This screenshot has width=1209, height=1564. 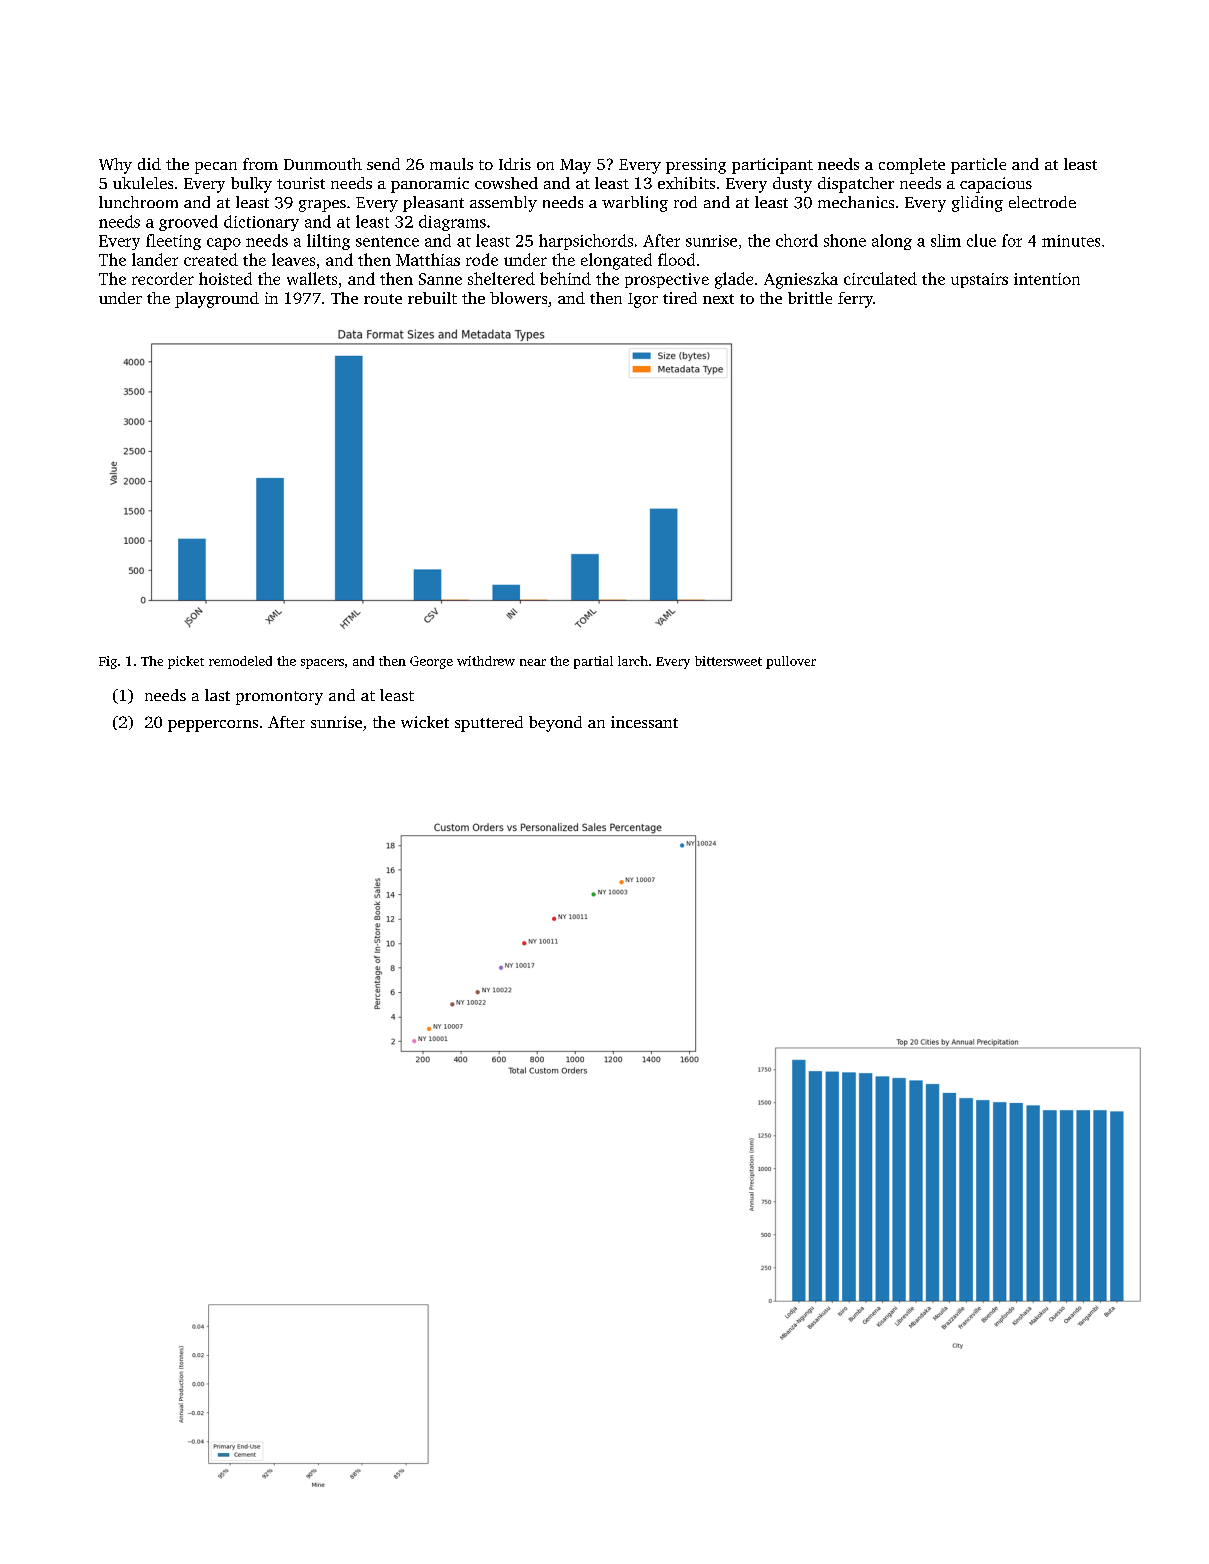 I want to click on next, so click(x=718, y=299).
